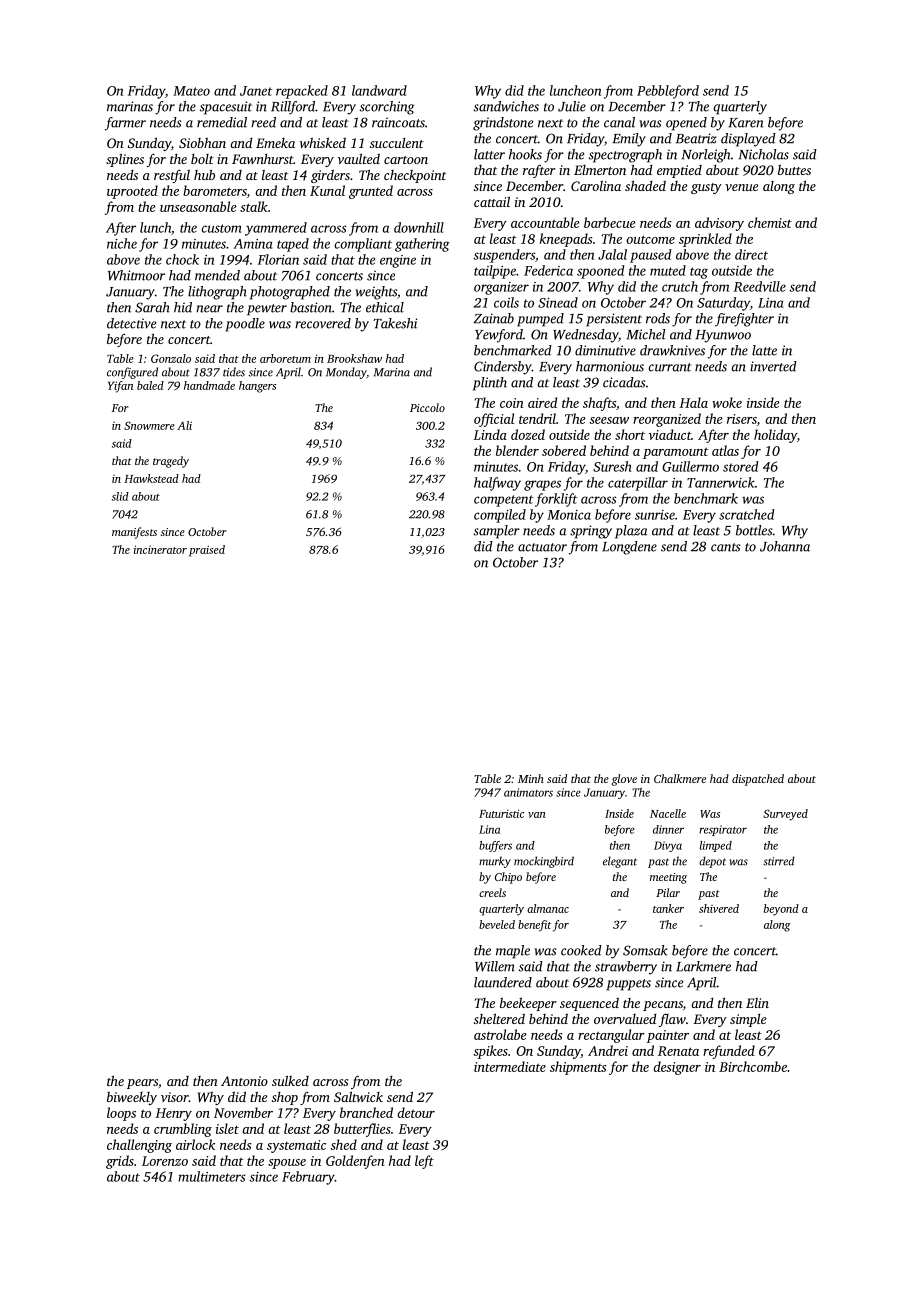 This screenshot has width=924, height=1308. I want to click on shipments, so click(578, 1068).
